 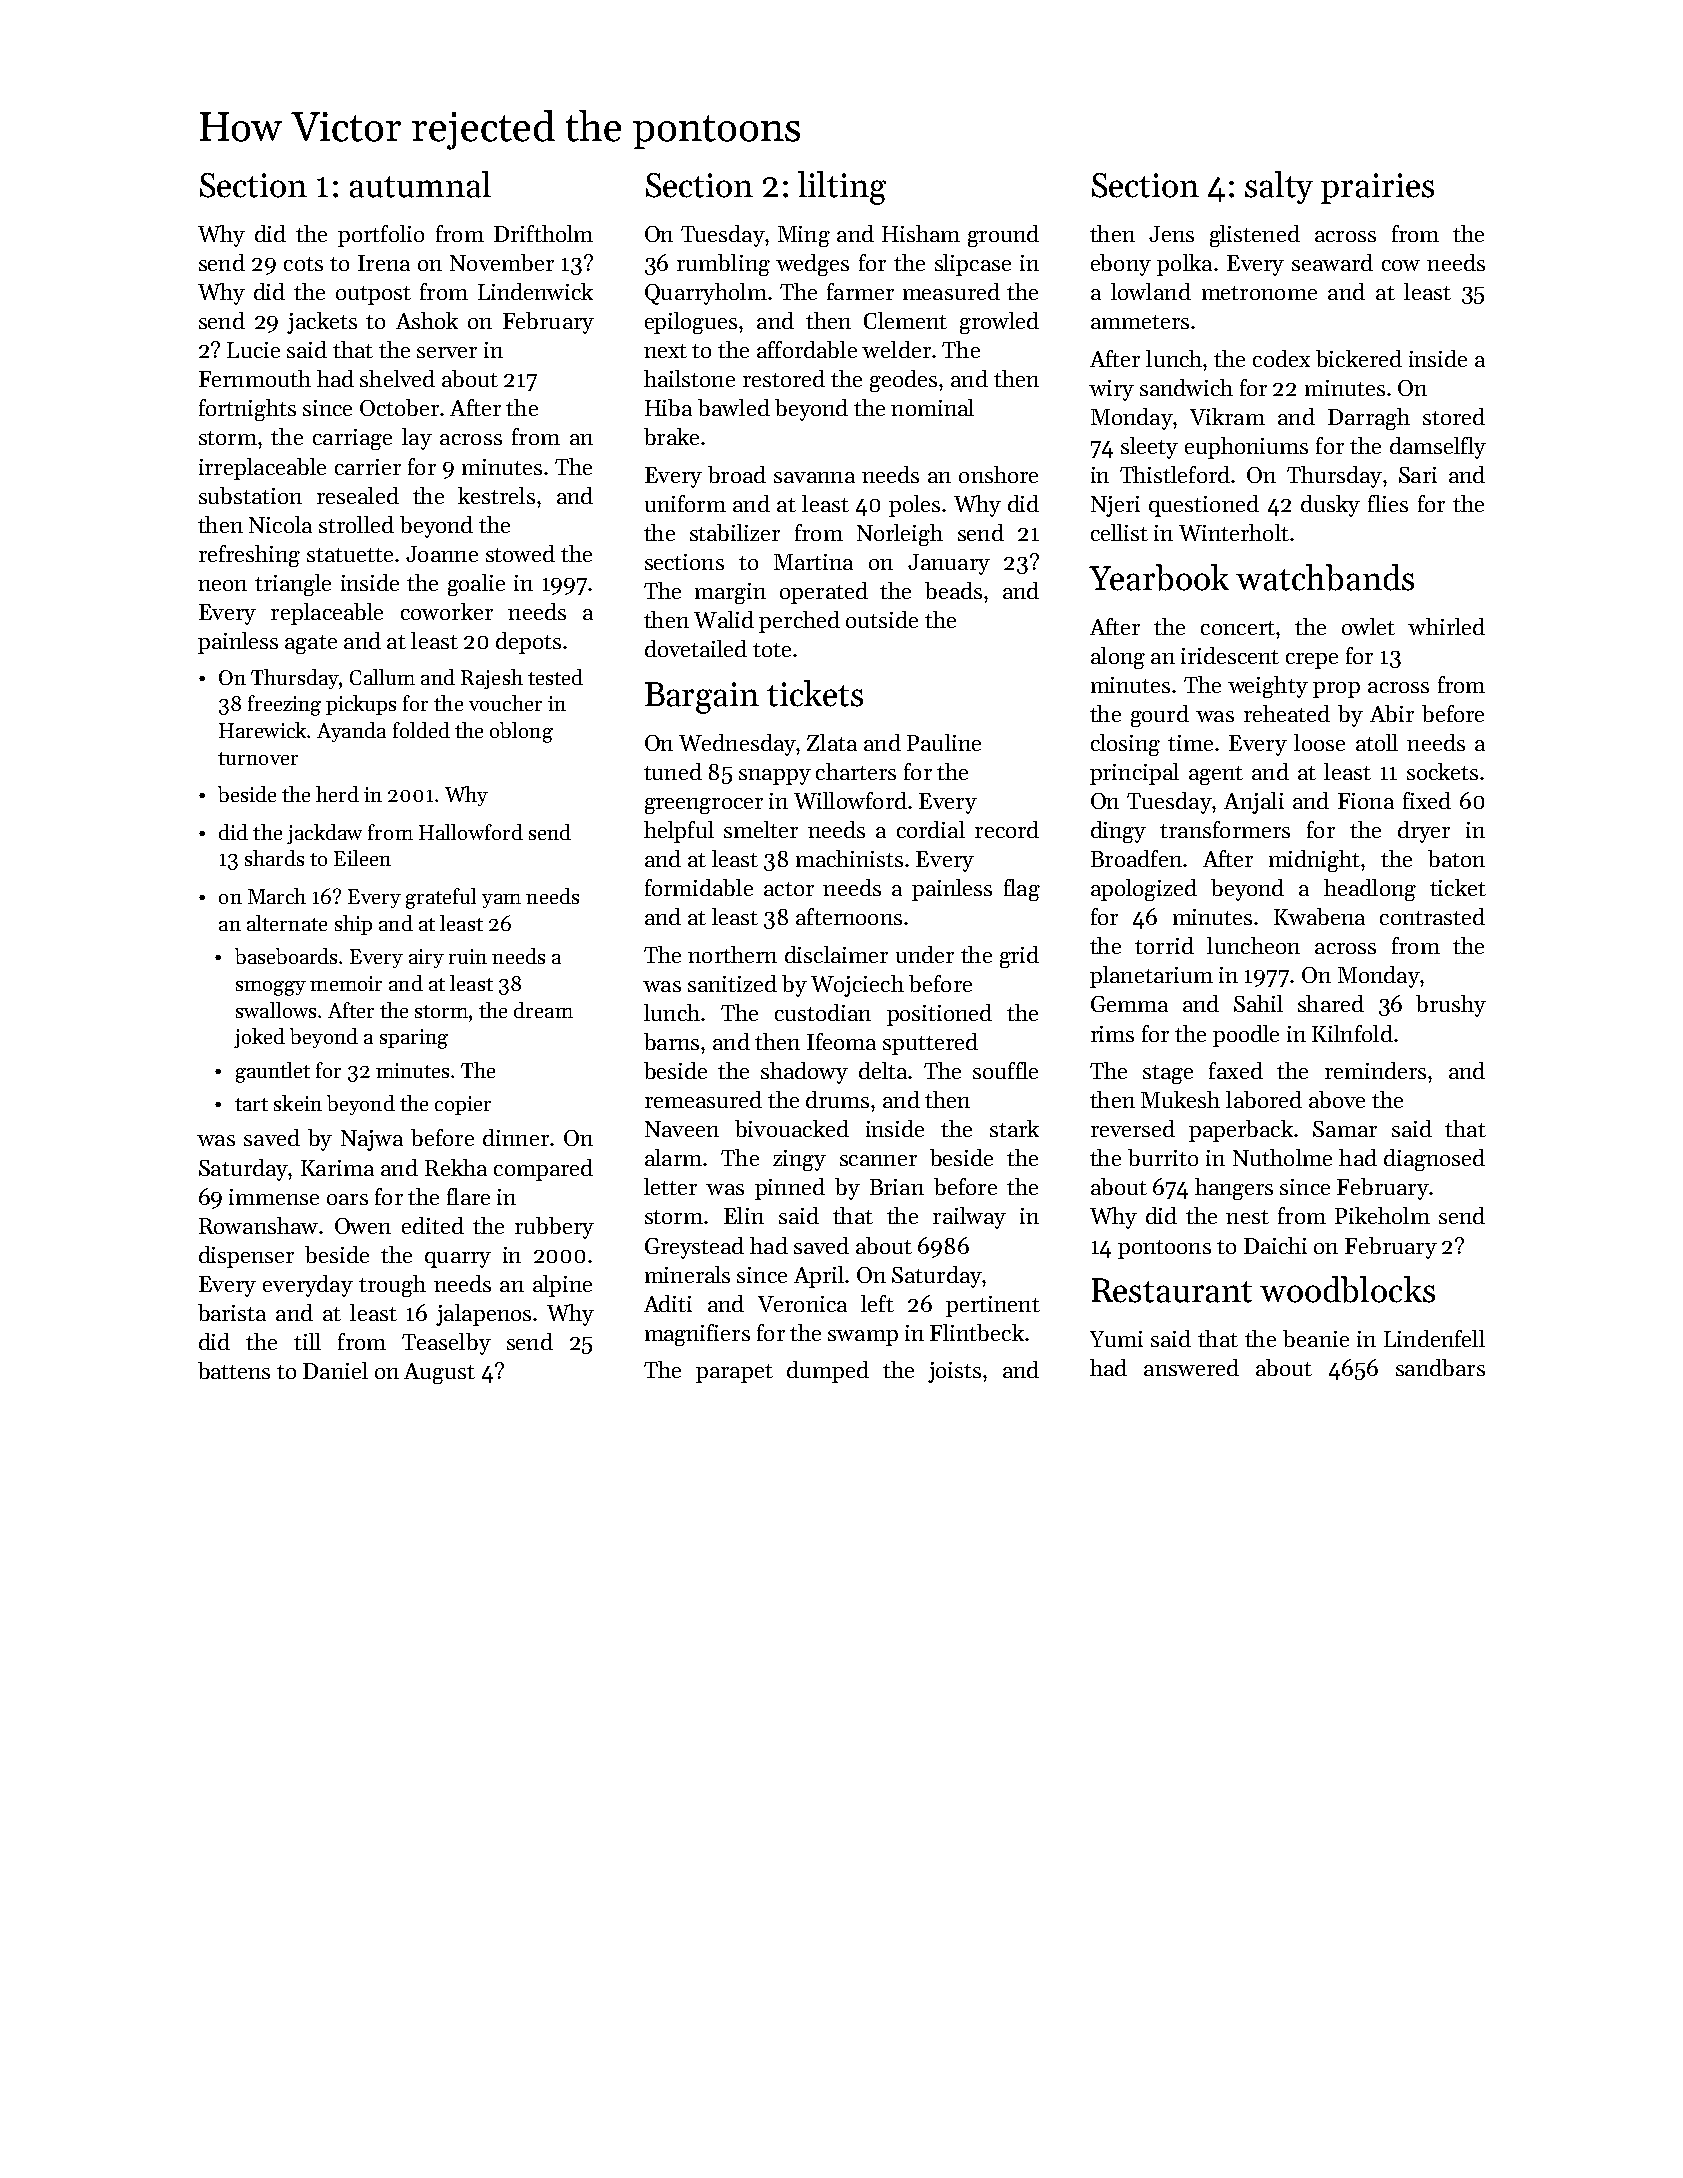 What do you see at coordinates (439, 1373) in the image?
I see `August` at bounding box center [439, 1373].
